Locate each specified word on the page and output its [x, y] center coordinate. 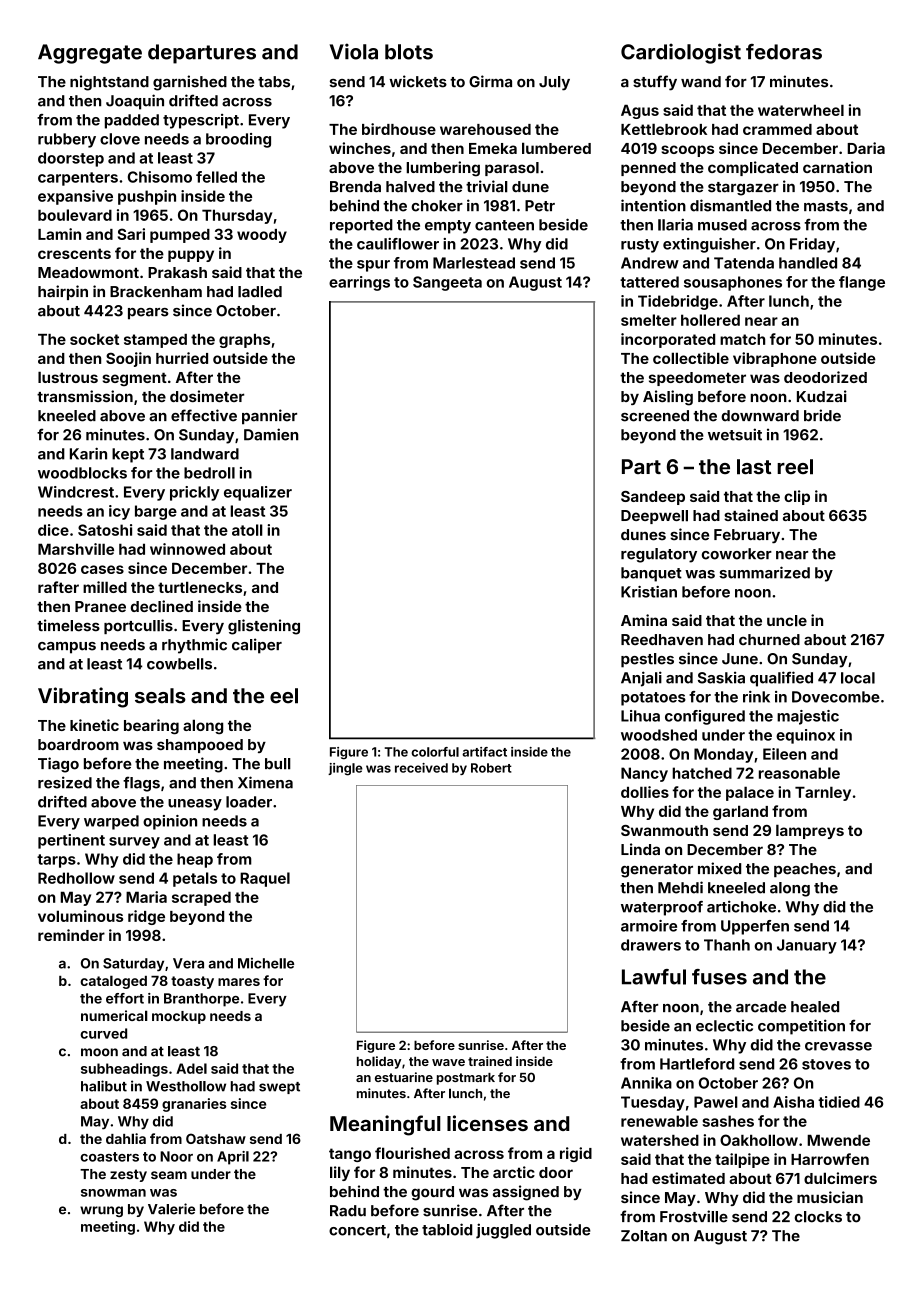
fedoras [784, 52]
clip [797, 497]
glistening [264, 627]
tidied [839, 1102]
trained [490, 1061]
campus [67, 648]
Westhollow [186, 1086]
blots [409, 52]
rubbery [67, 140]
